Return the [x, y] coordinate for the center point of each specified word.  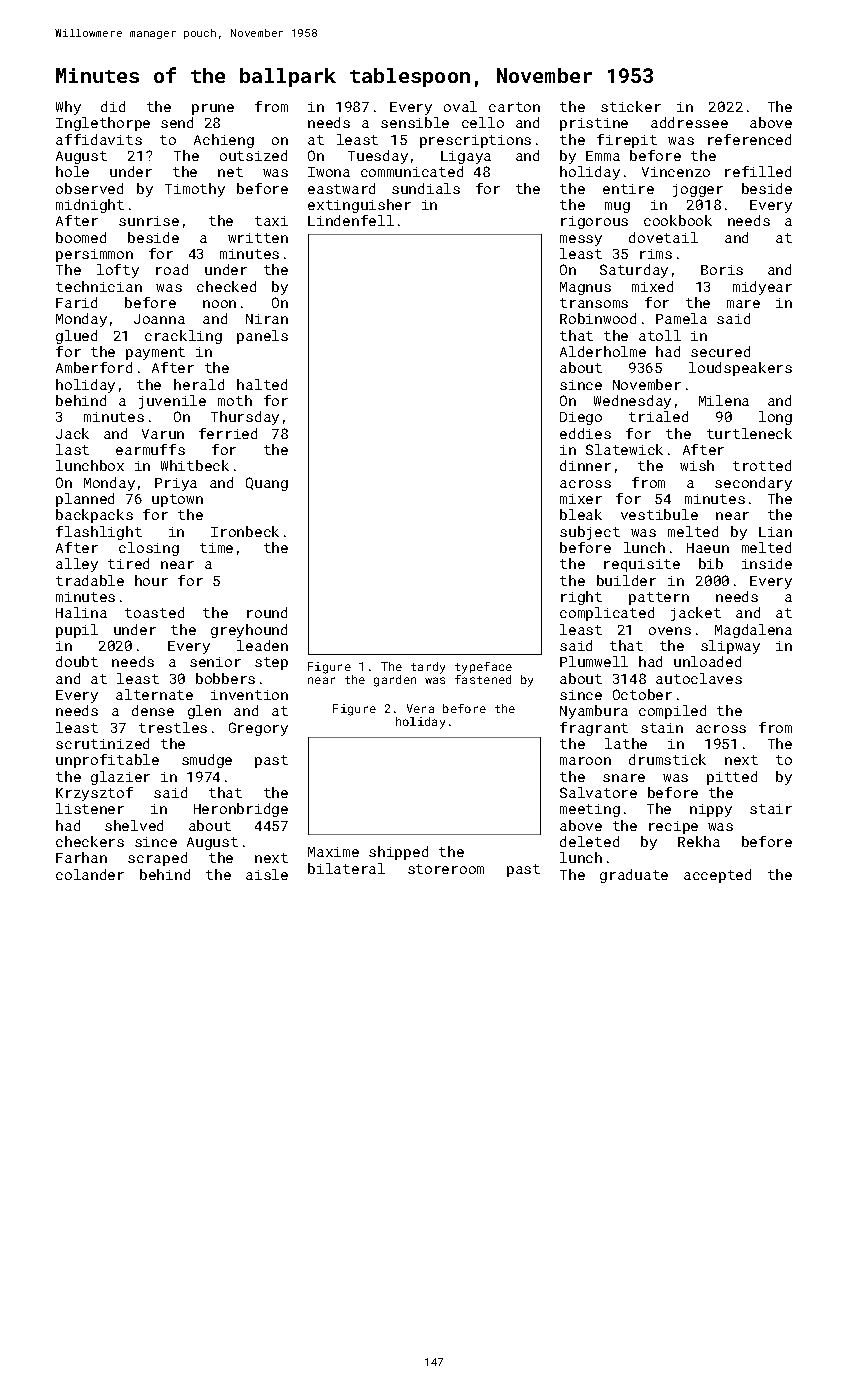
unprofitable [107, 761]
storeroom [446, 869]
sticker [631, 106]
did [113, 106]
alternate [154, 694]
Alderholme [603, 351]
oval [460, 106]
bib [711, 563]
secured [720, 351]
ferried [228, 433]
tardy [428, 668]
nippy [711, 810]
